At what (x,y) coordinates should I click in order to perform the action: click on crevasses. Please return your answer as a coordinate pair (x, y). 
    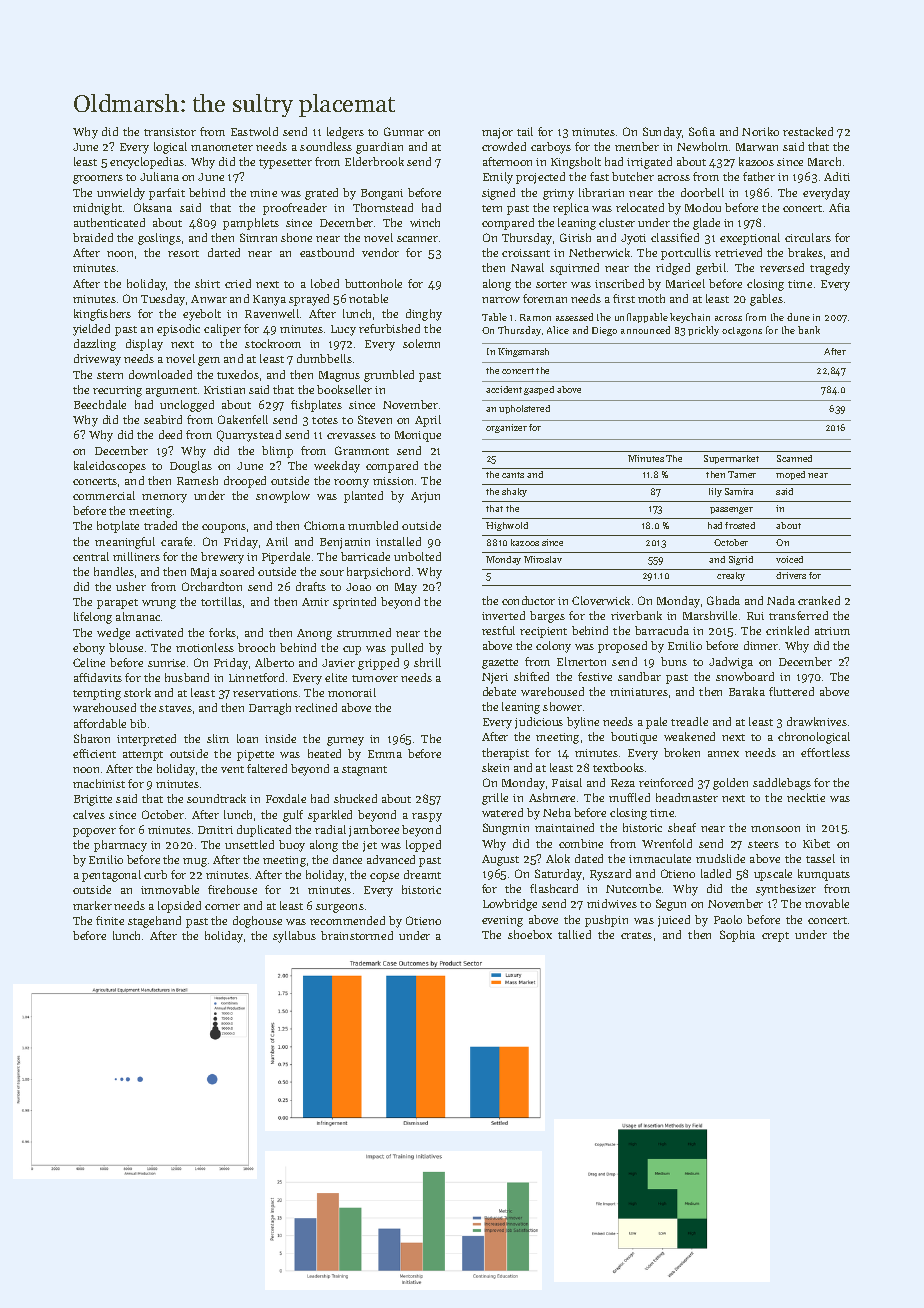
    Looking at the image, I should click on (351, 436).
